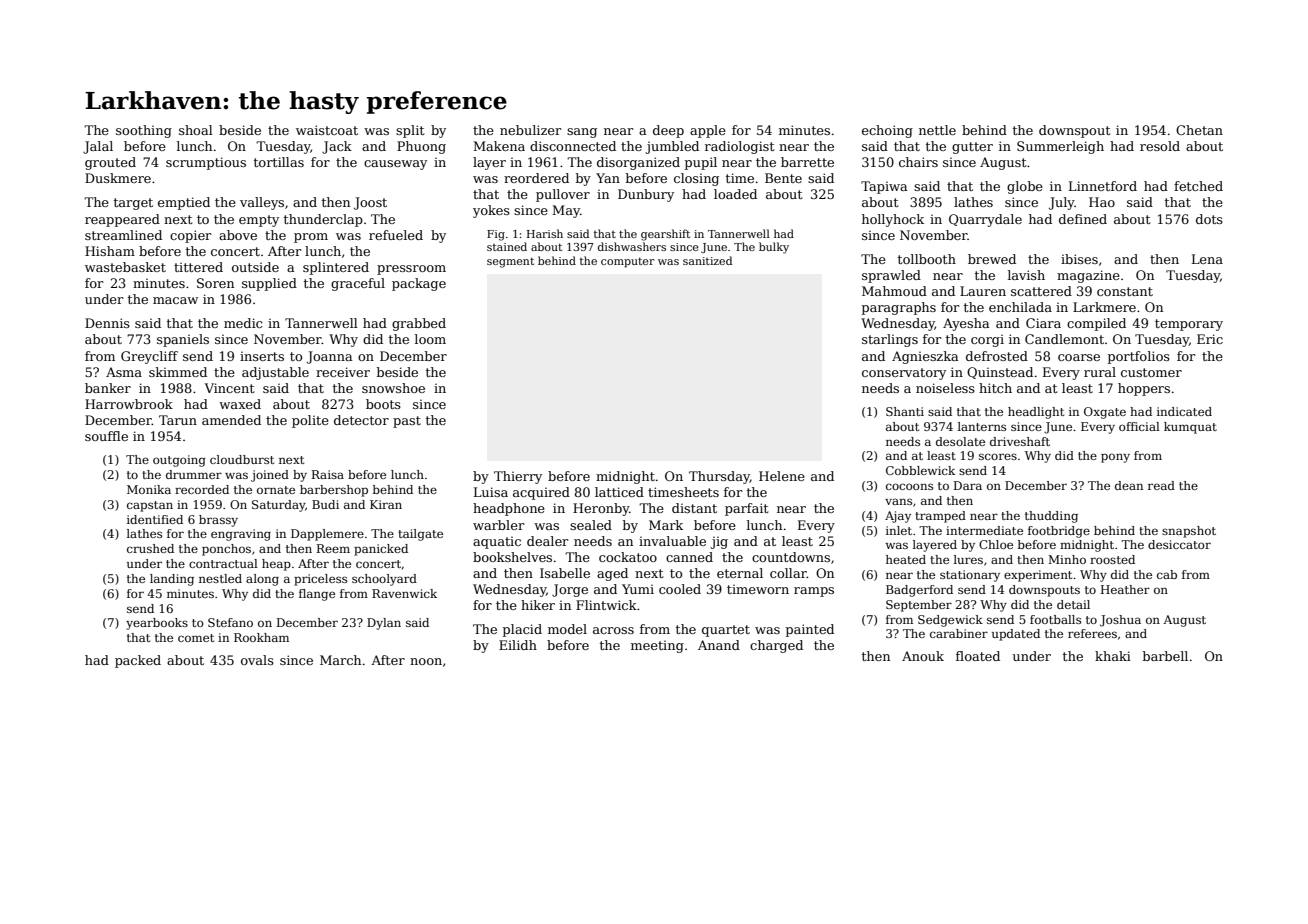 Image resolution: width=1308 pixels, height=924 pixels. I want to click on panicked, so click(381, 550).
